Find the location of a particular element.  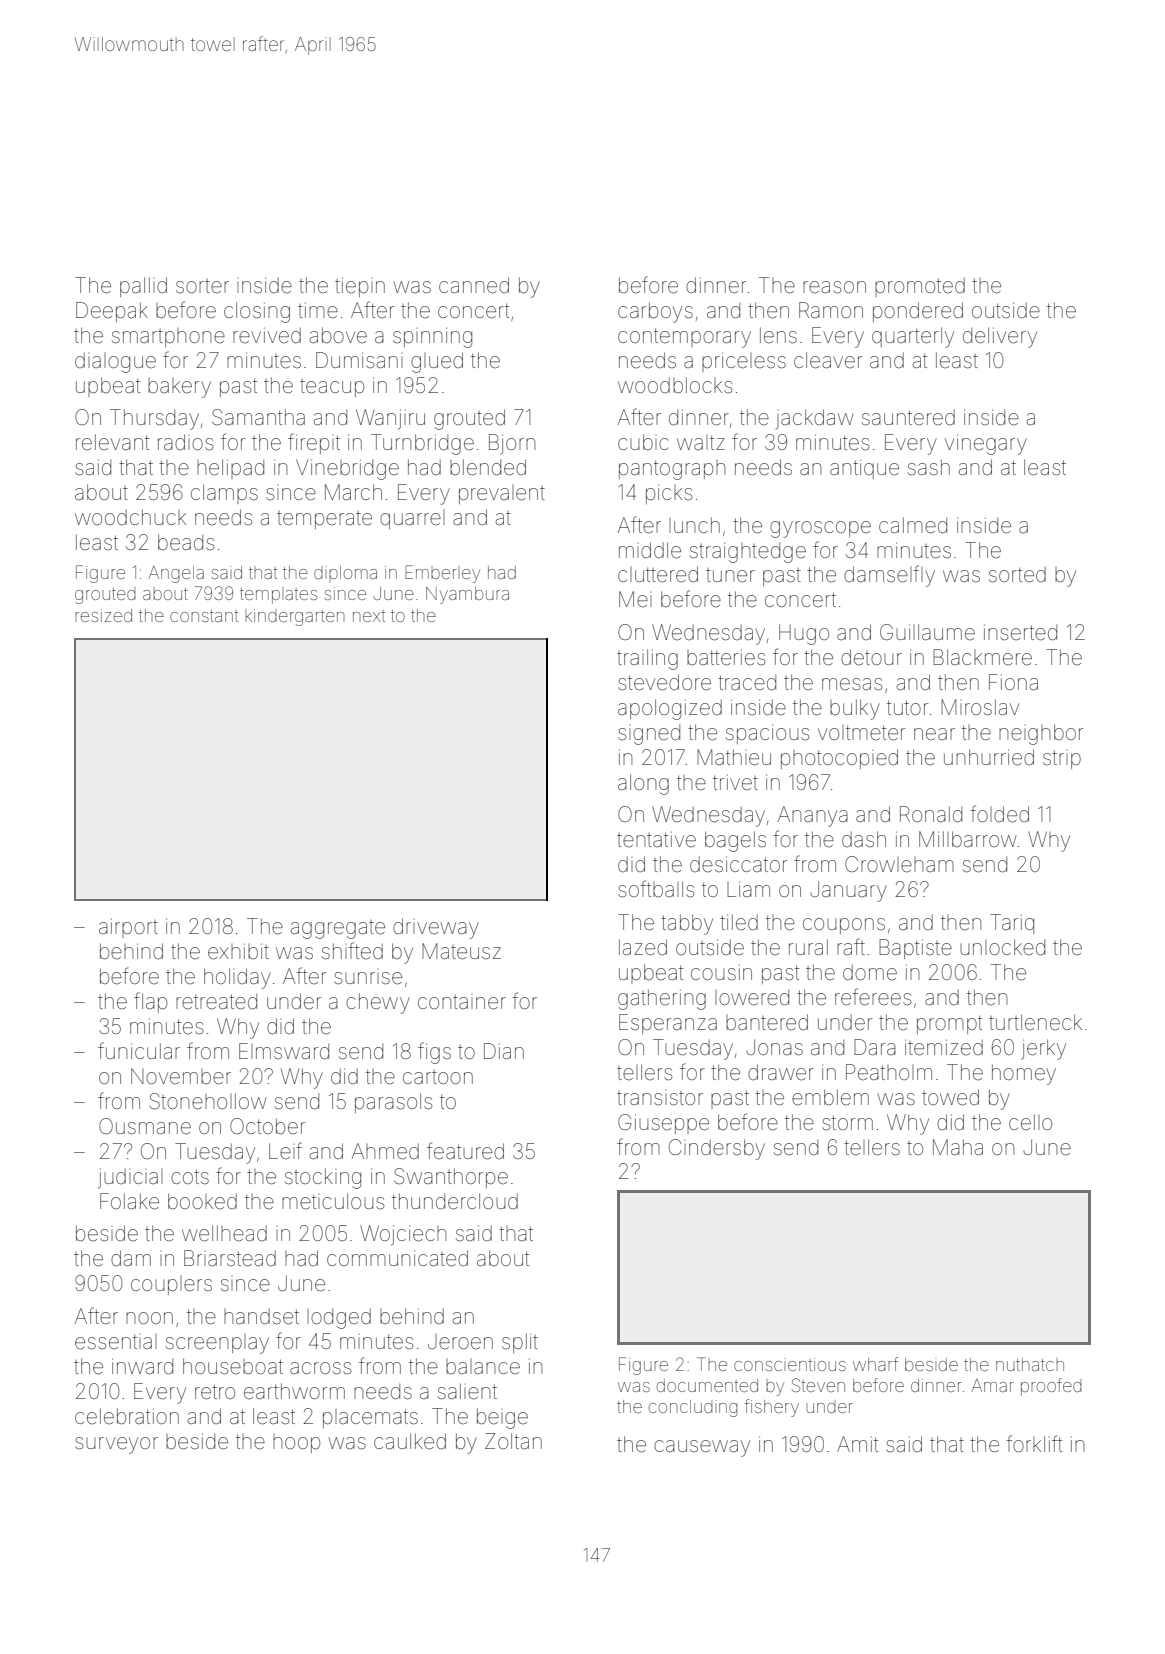

Bjorn is located at coordinates (512, 444).
